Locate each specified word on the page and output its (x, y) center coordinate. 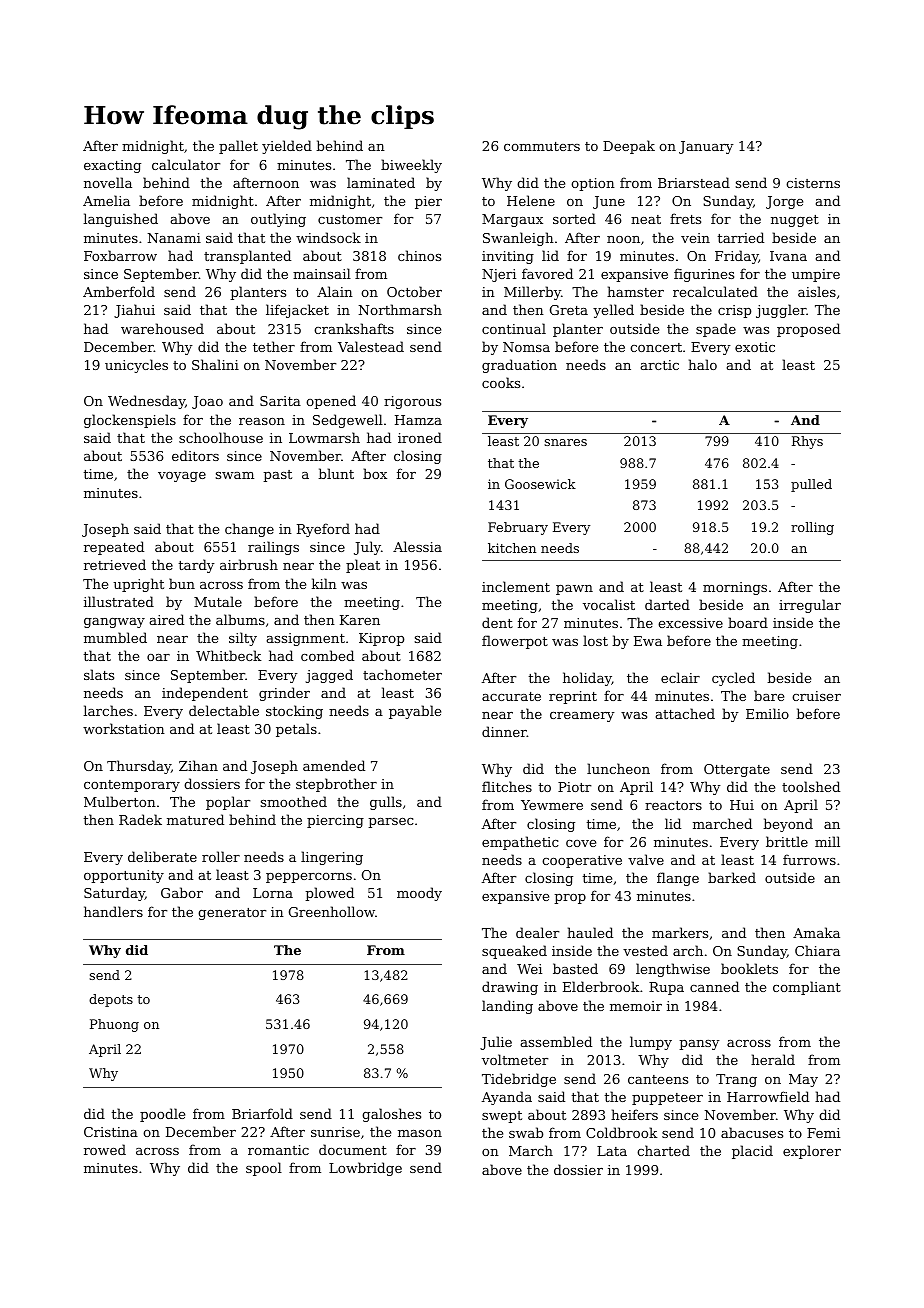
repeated (114, 548)
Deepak (629, 147)
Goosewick (540, 484)
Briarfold (262, 1113)
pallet (238, 147)
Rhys (807, 442)
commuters (542, 146)
